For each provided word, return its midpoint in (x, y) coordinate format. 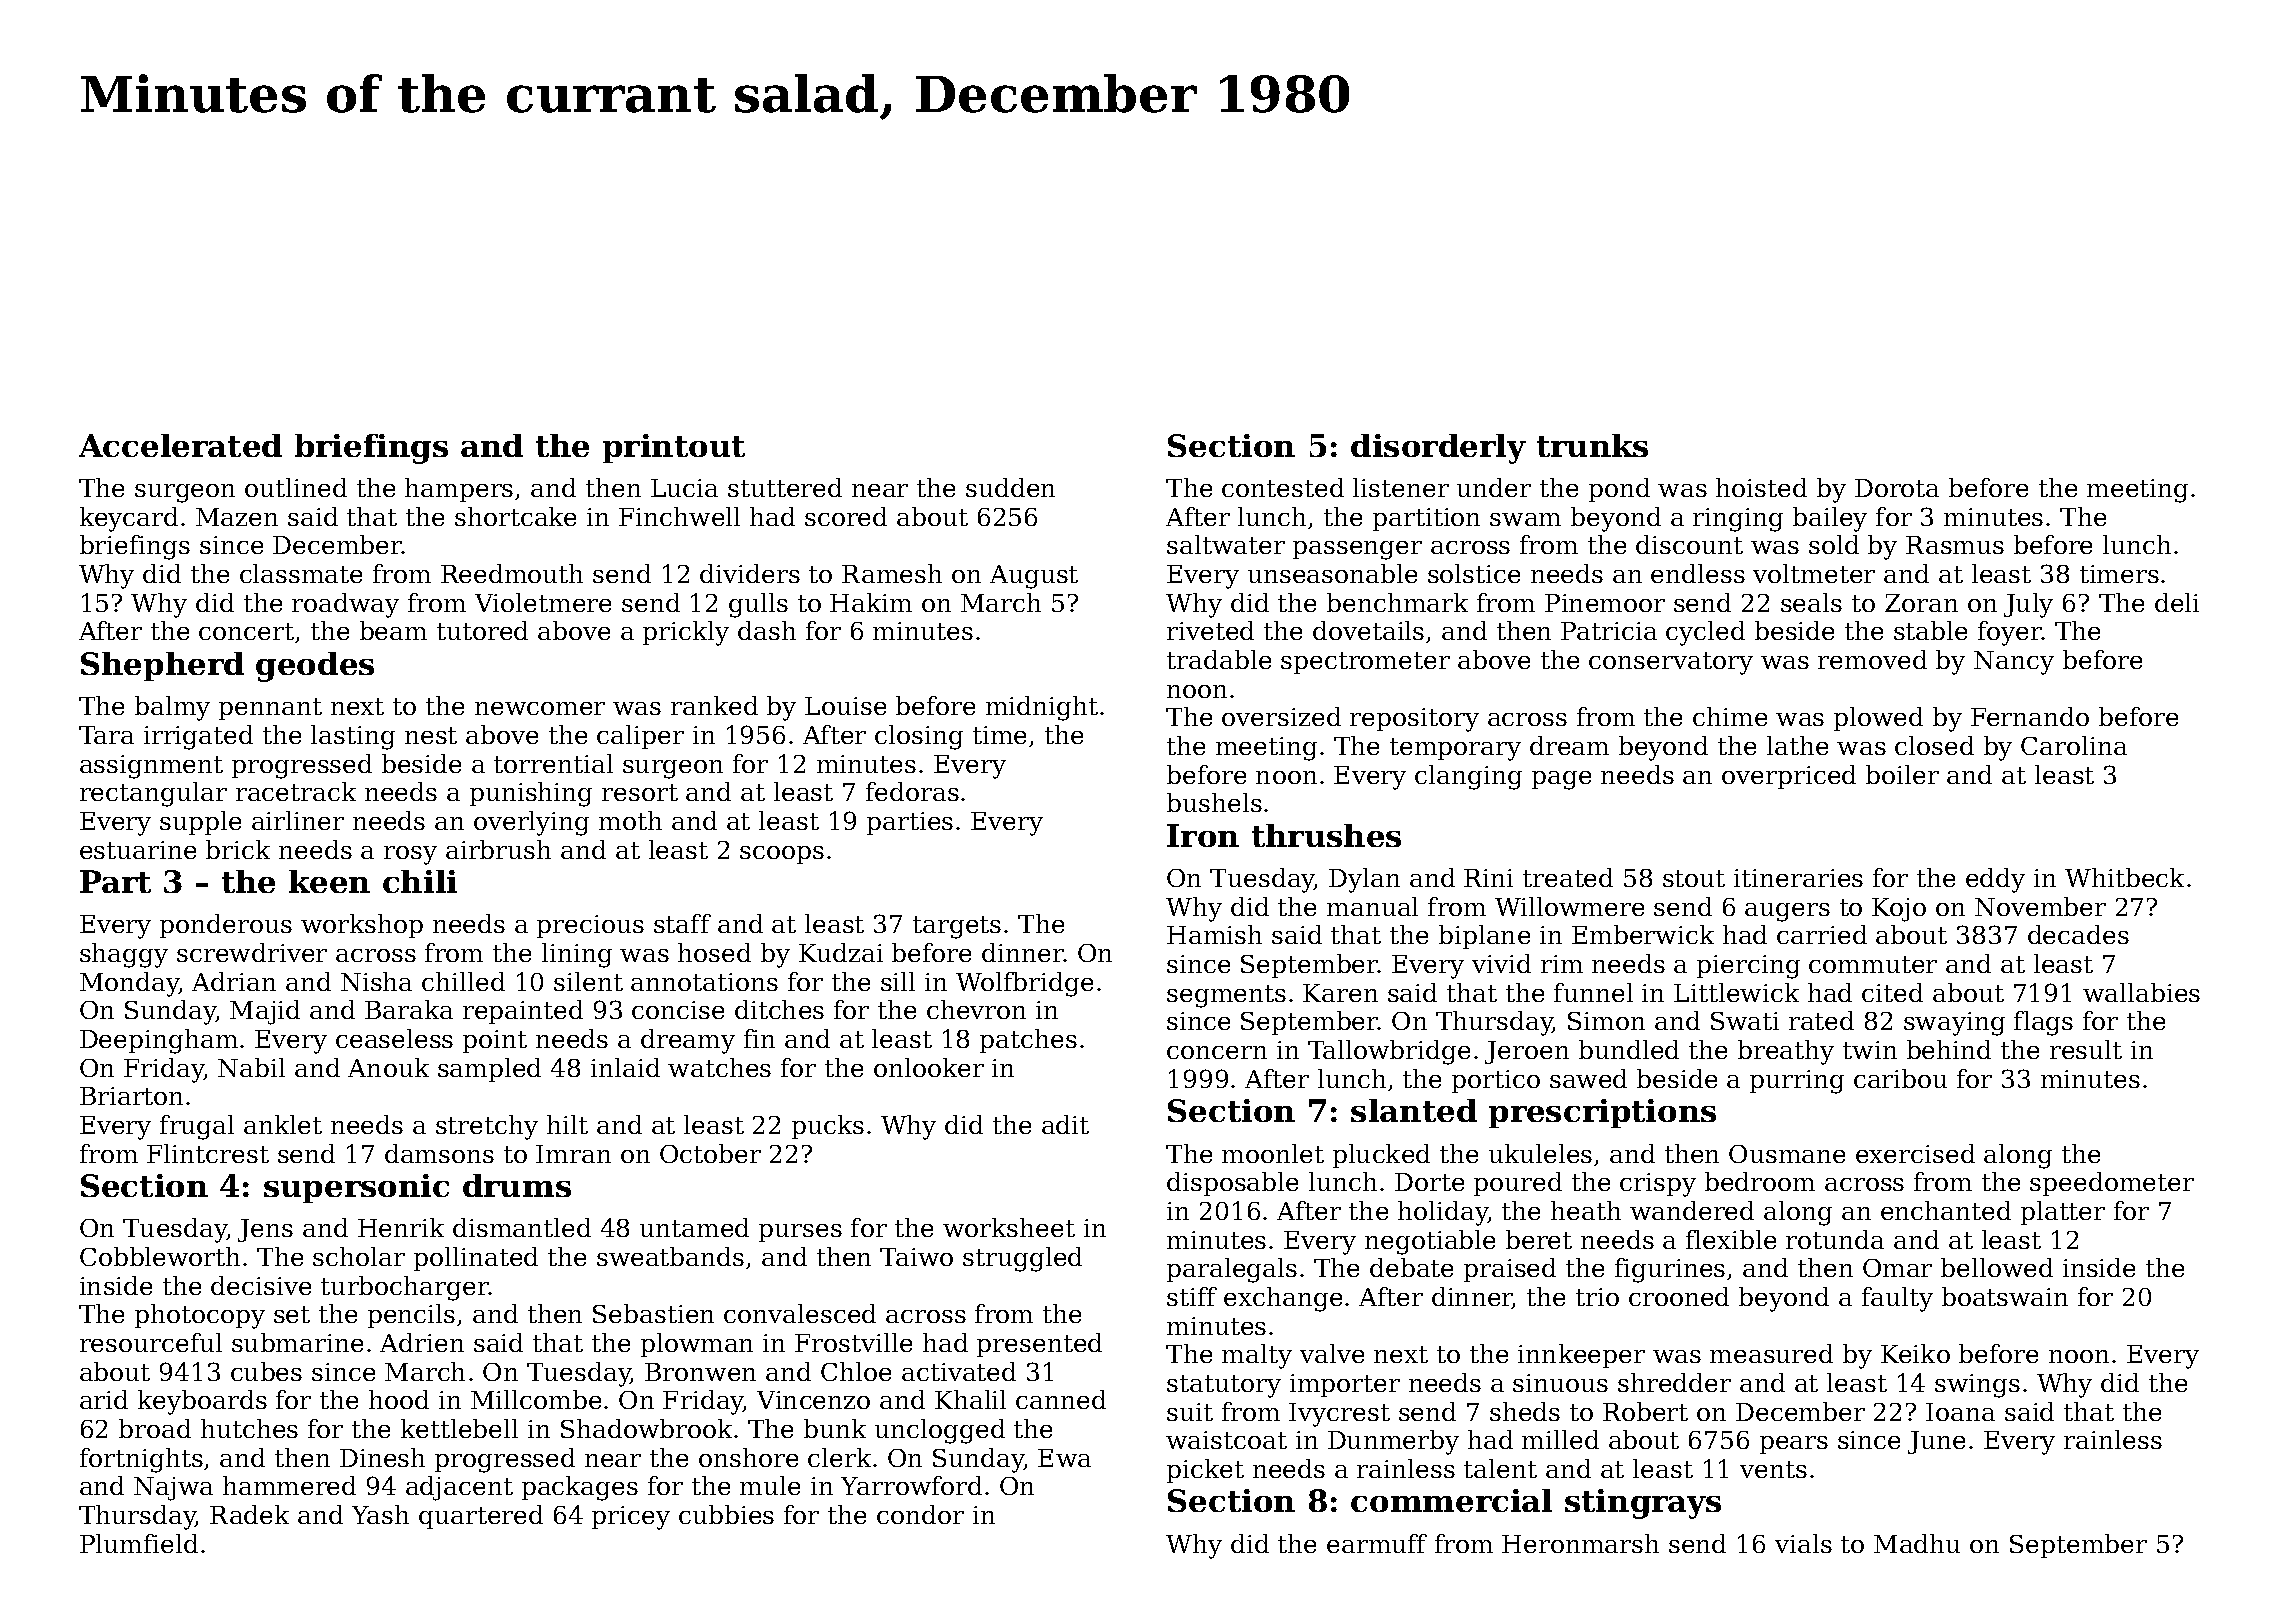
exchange (1283, 1299)
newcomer (540, 708)
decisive (261, 1285)
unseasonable (1332, 573)
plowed (1878, 719)
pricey (631, 1518)
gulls (758, 605)
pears (1794, 1445)
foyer (2010, 633)
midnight (1042, 708)
